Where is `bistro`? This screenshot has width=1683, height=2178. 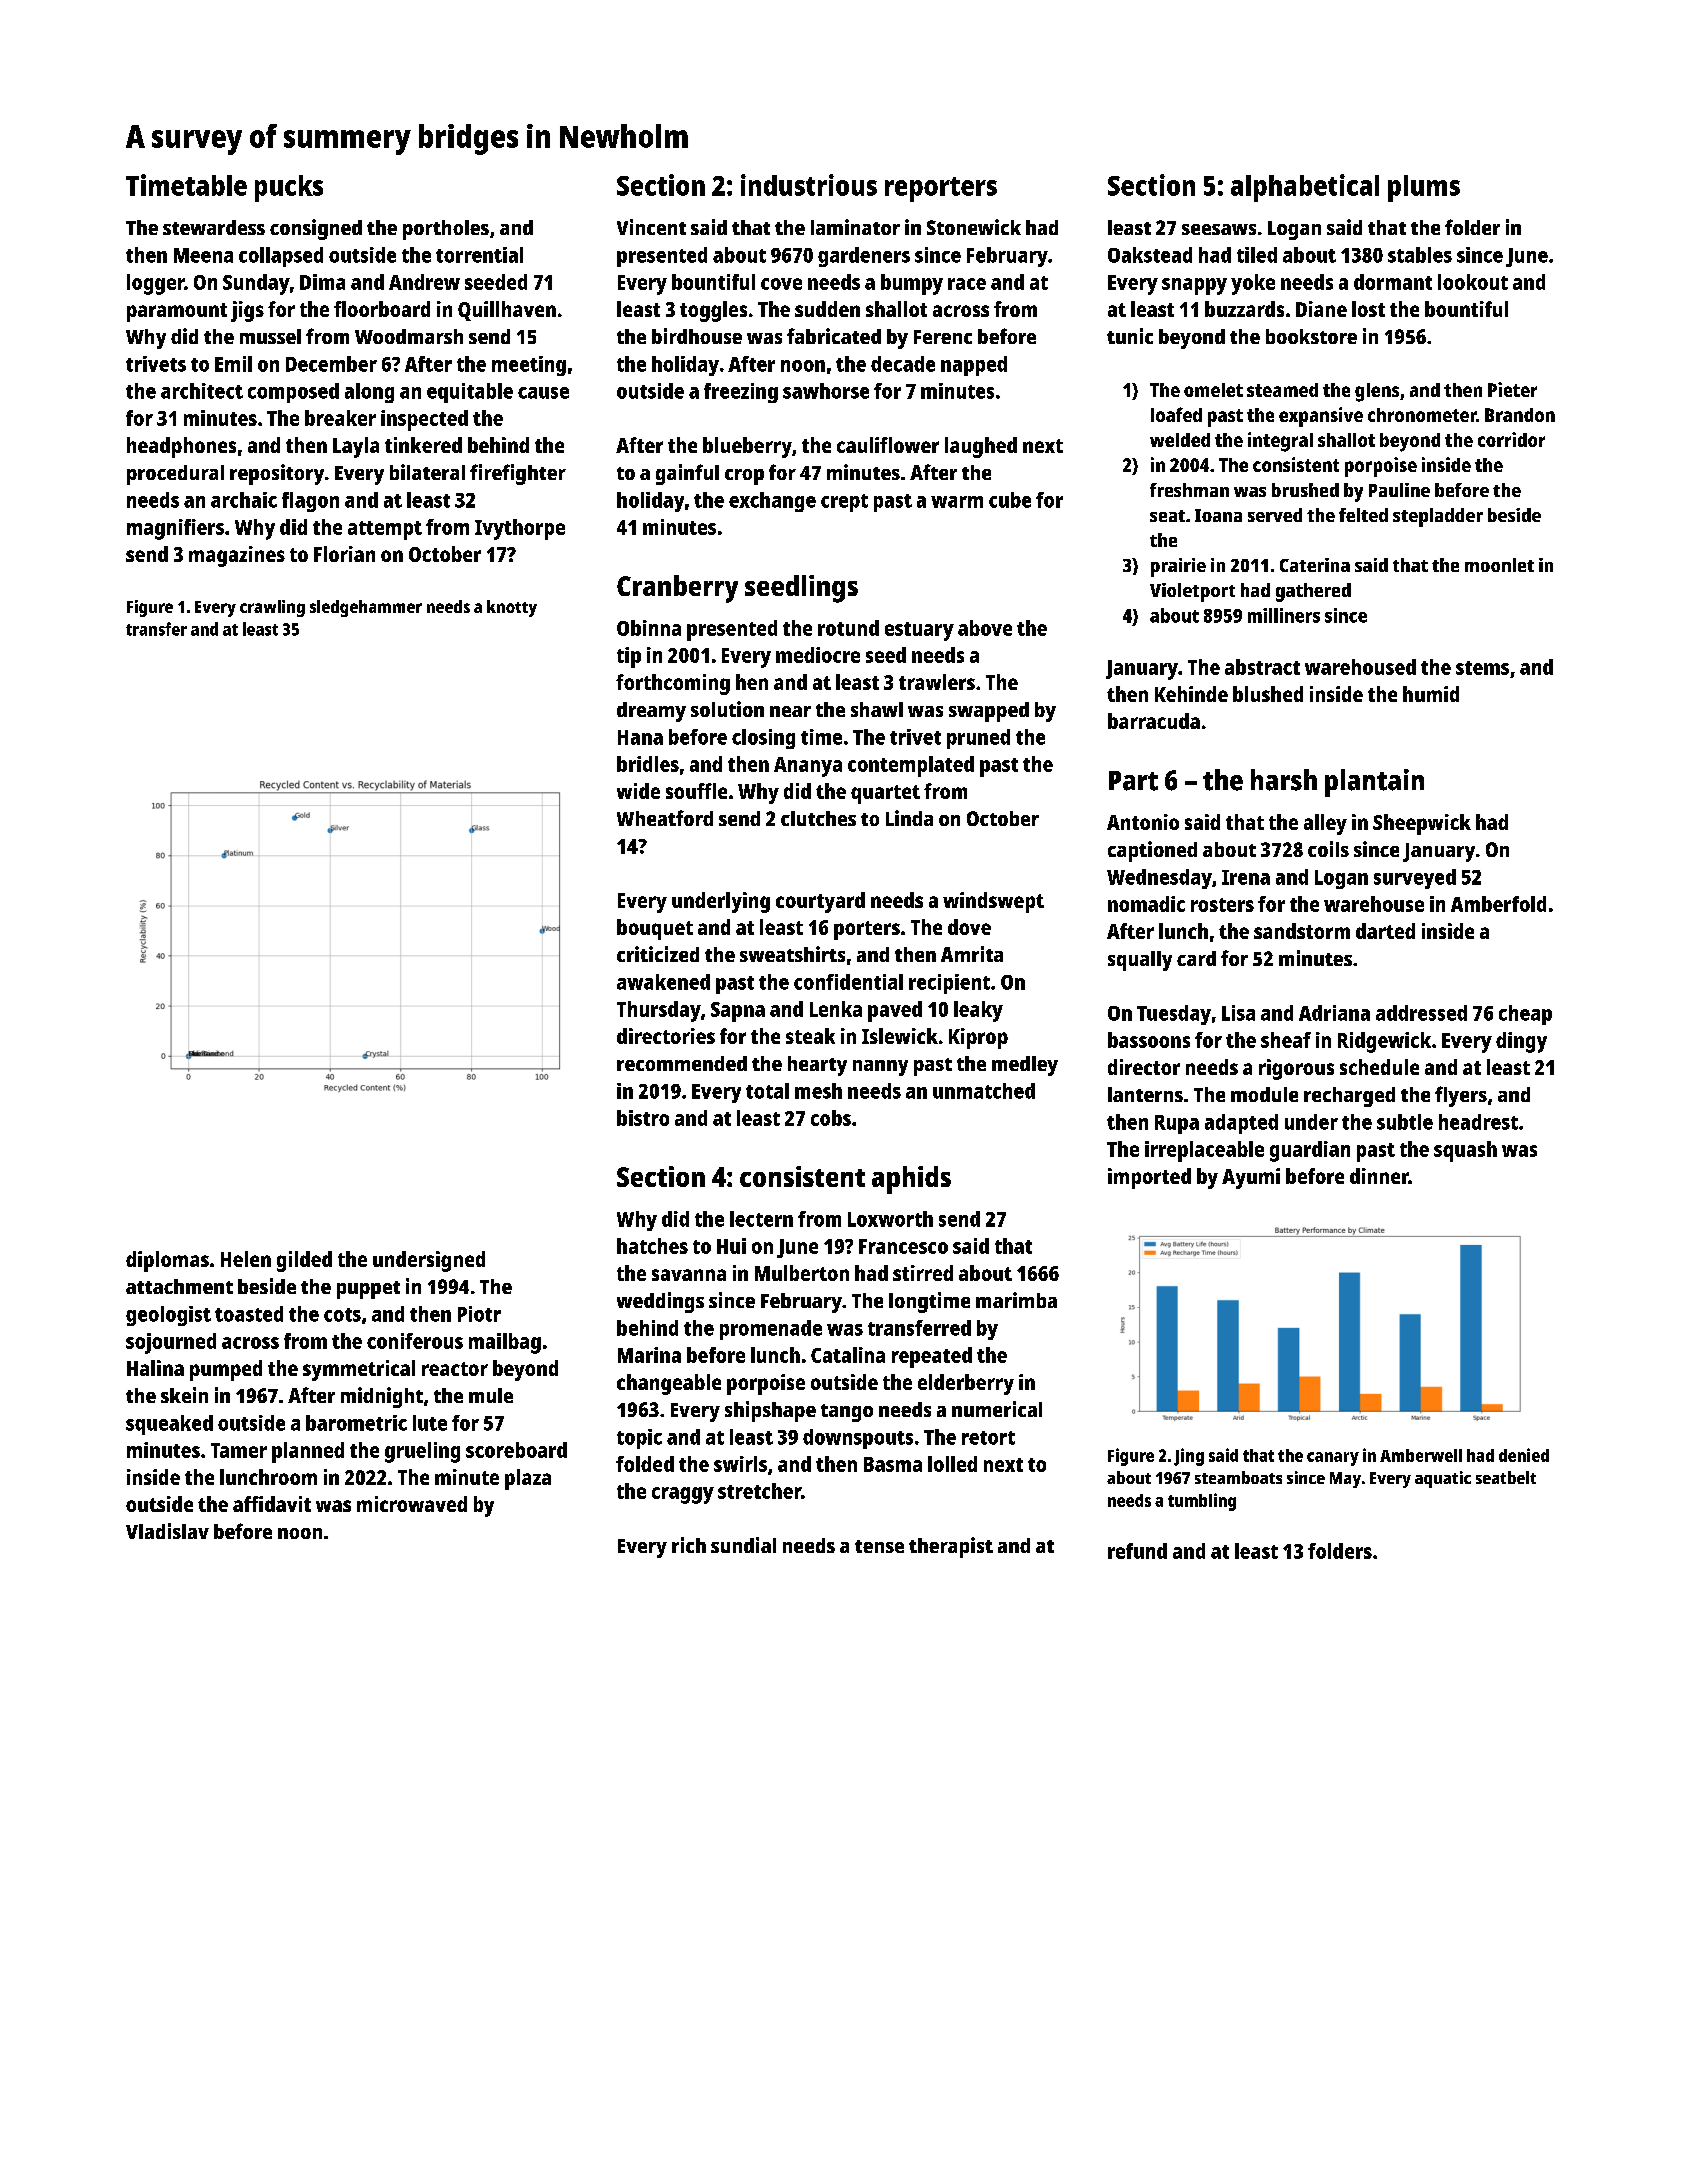
bistro is located at coordinates (643, 1118).
